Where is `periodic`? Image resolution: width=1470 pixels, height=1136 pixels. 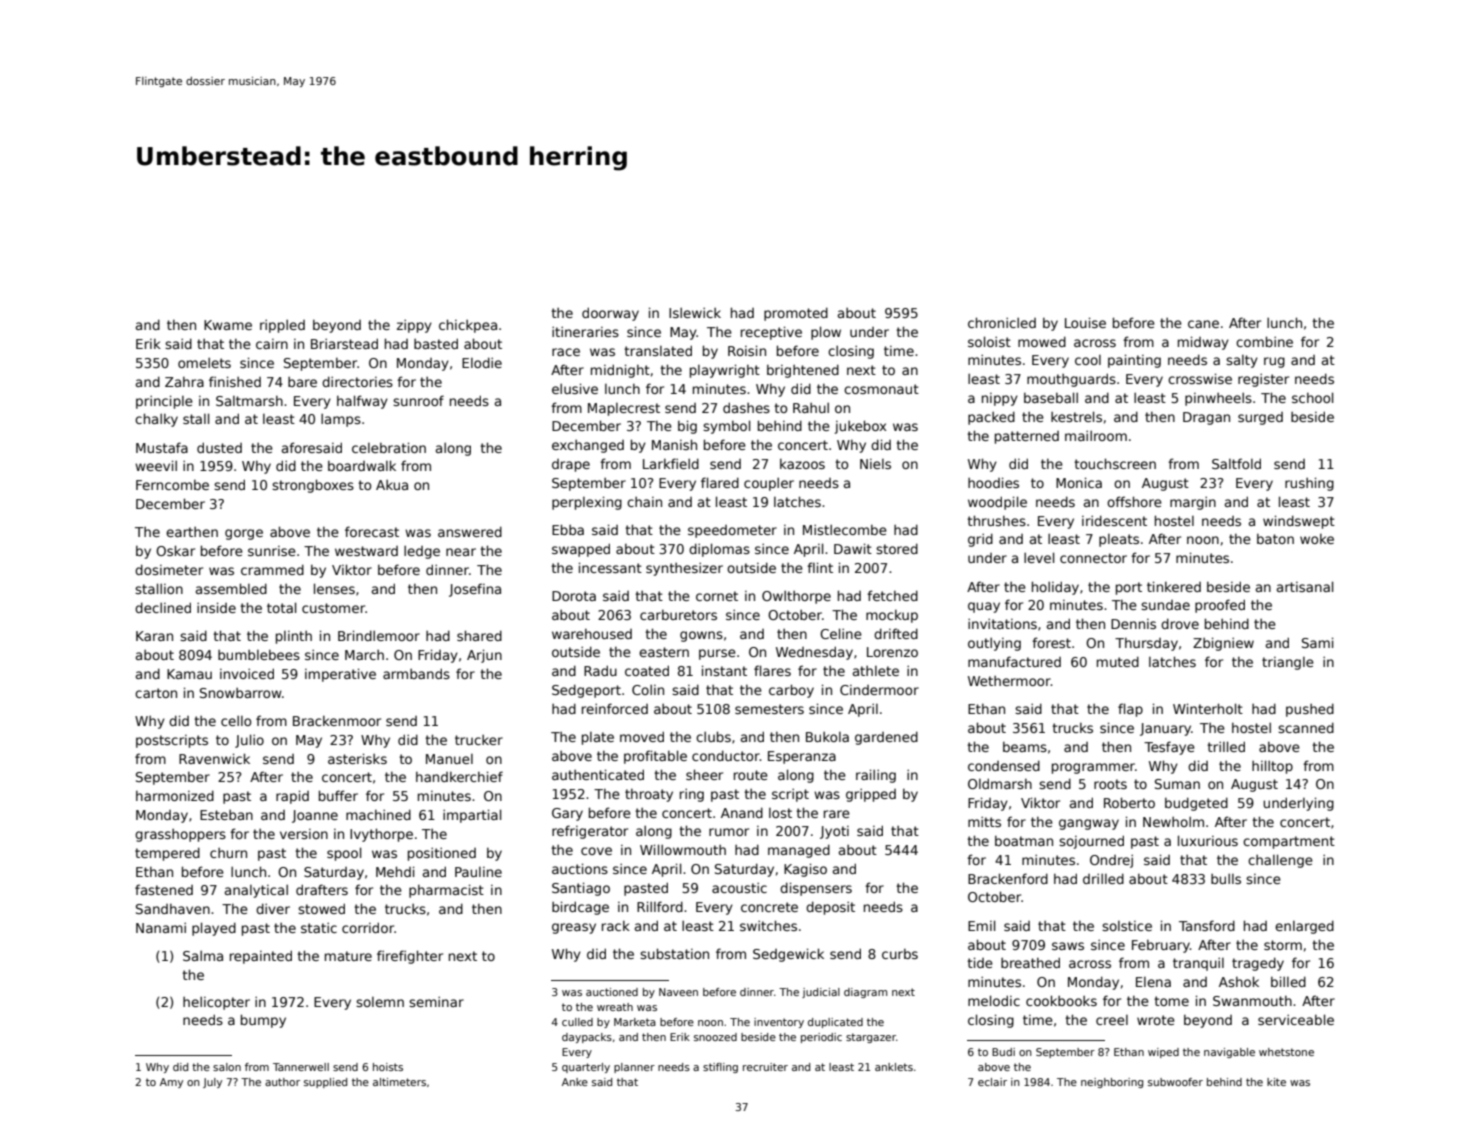
periodic is located at coordinates (821, 1038).
